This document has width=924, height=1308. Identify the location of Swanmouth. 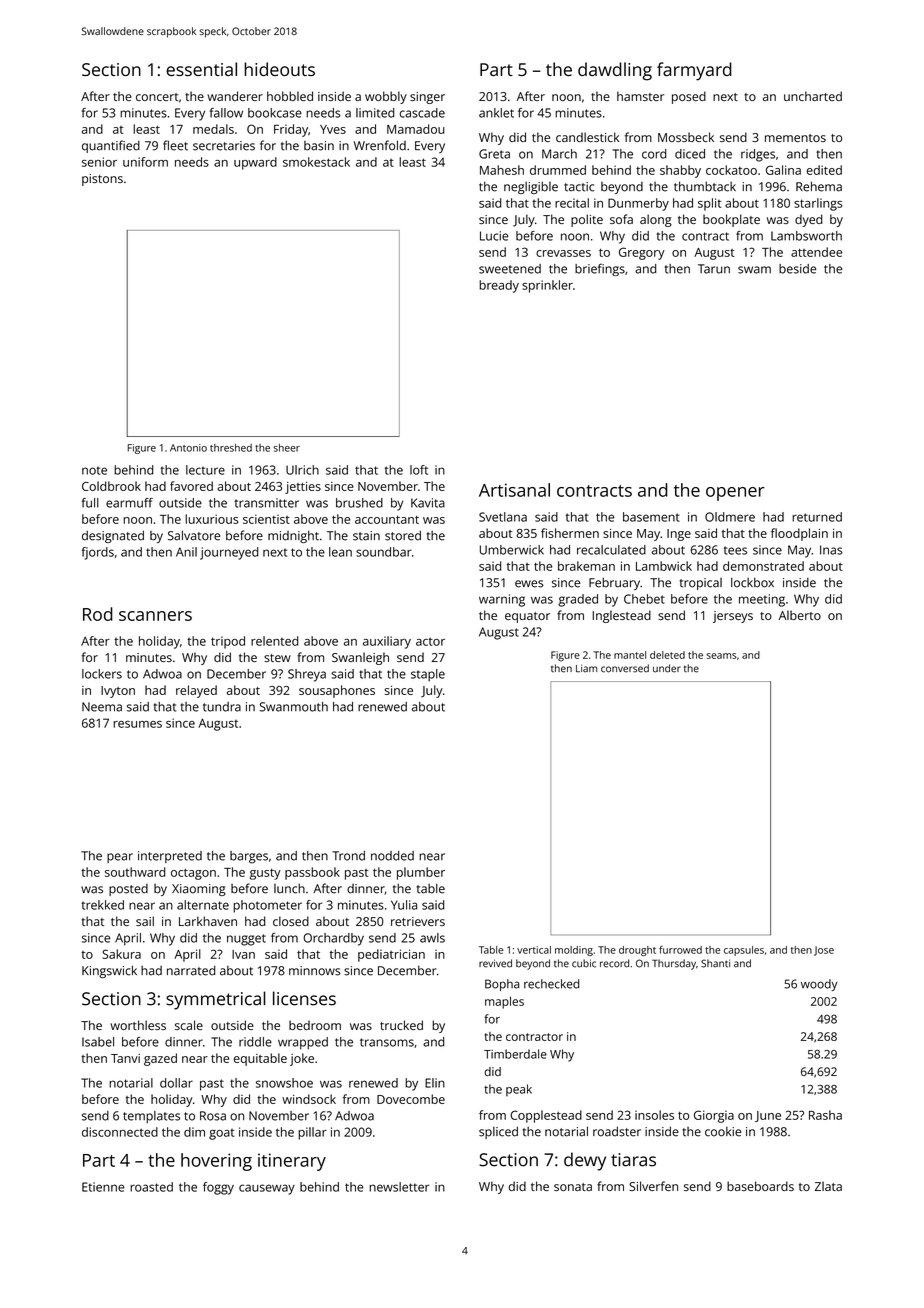
(294, 707).
